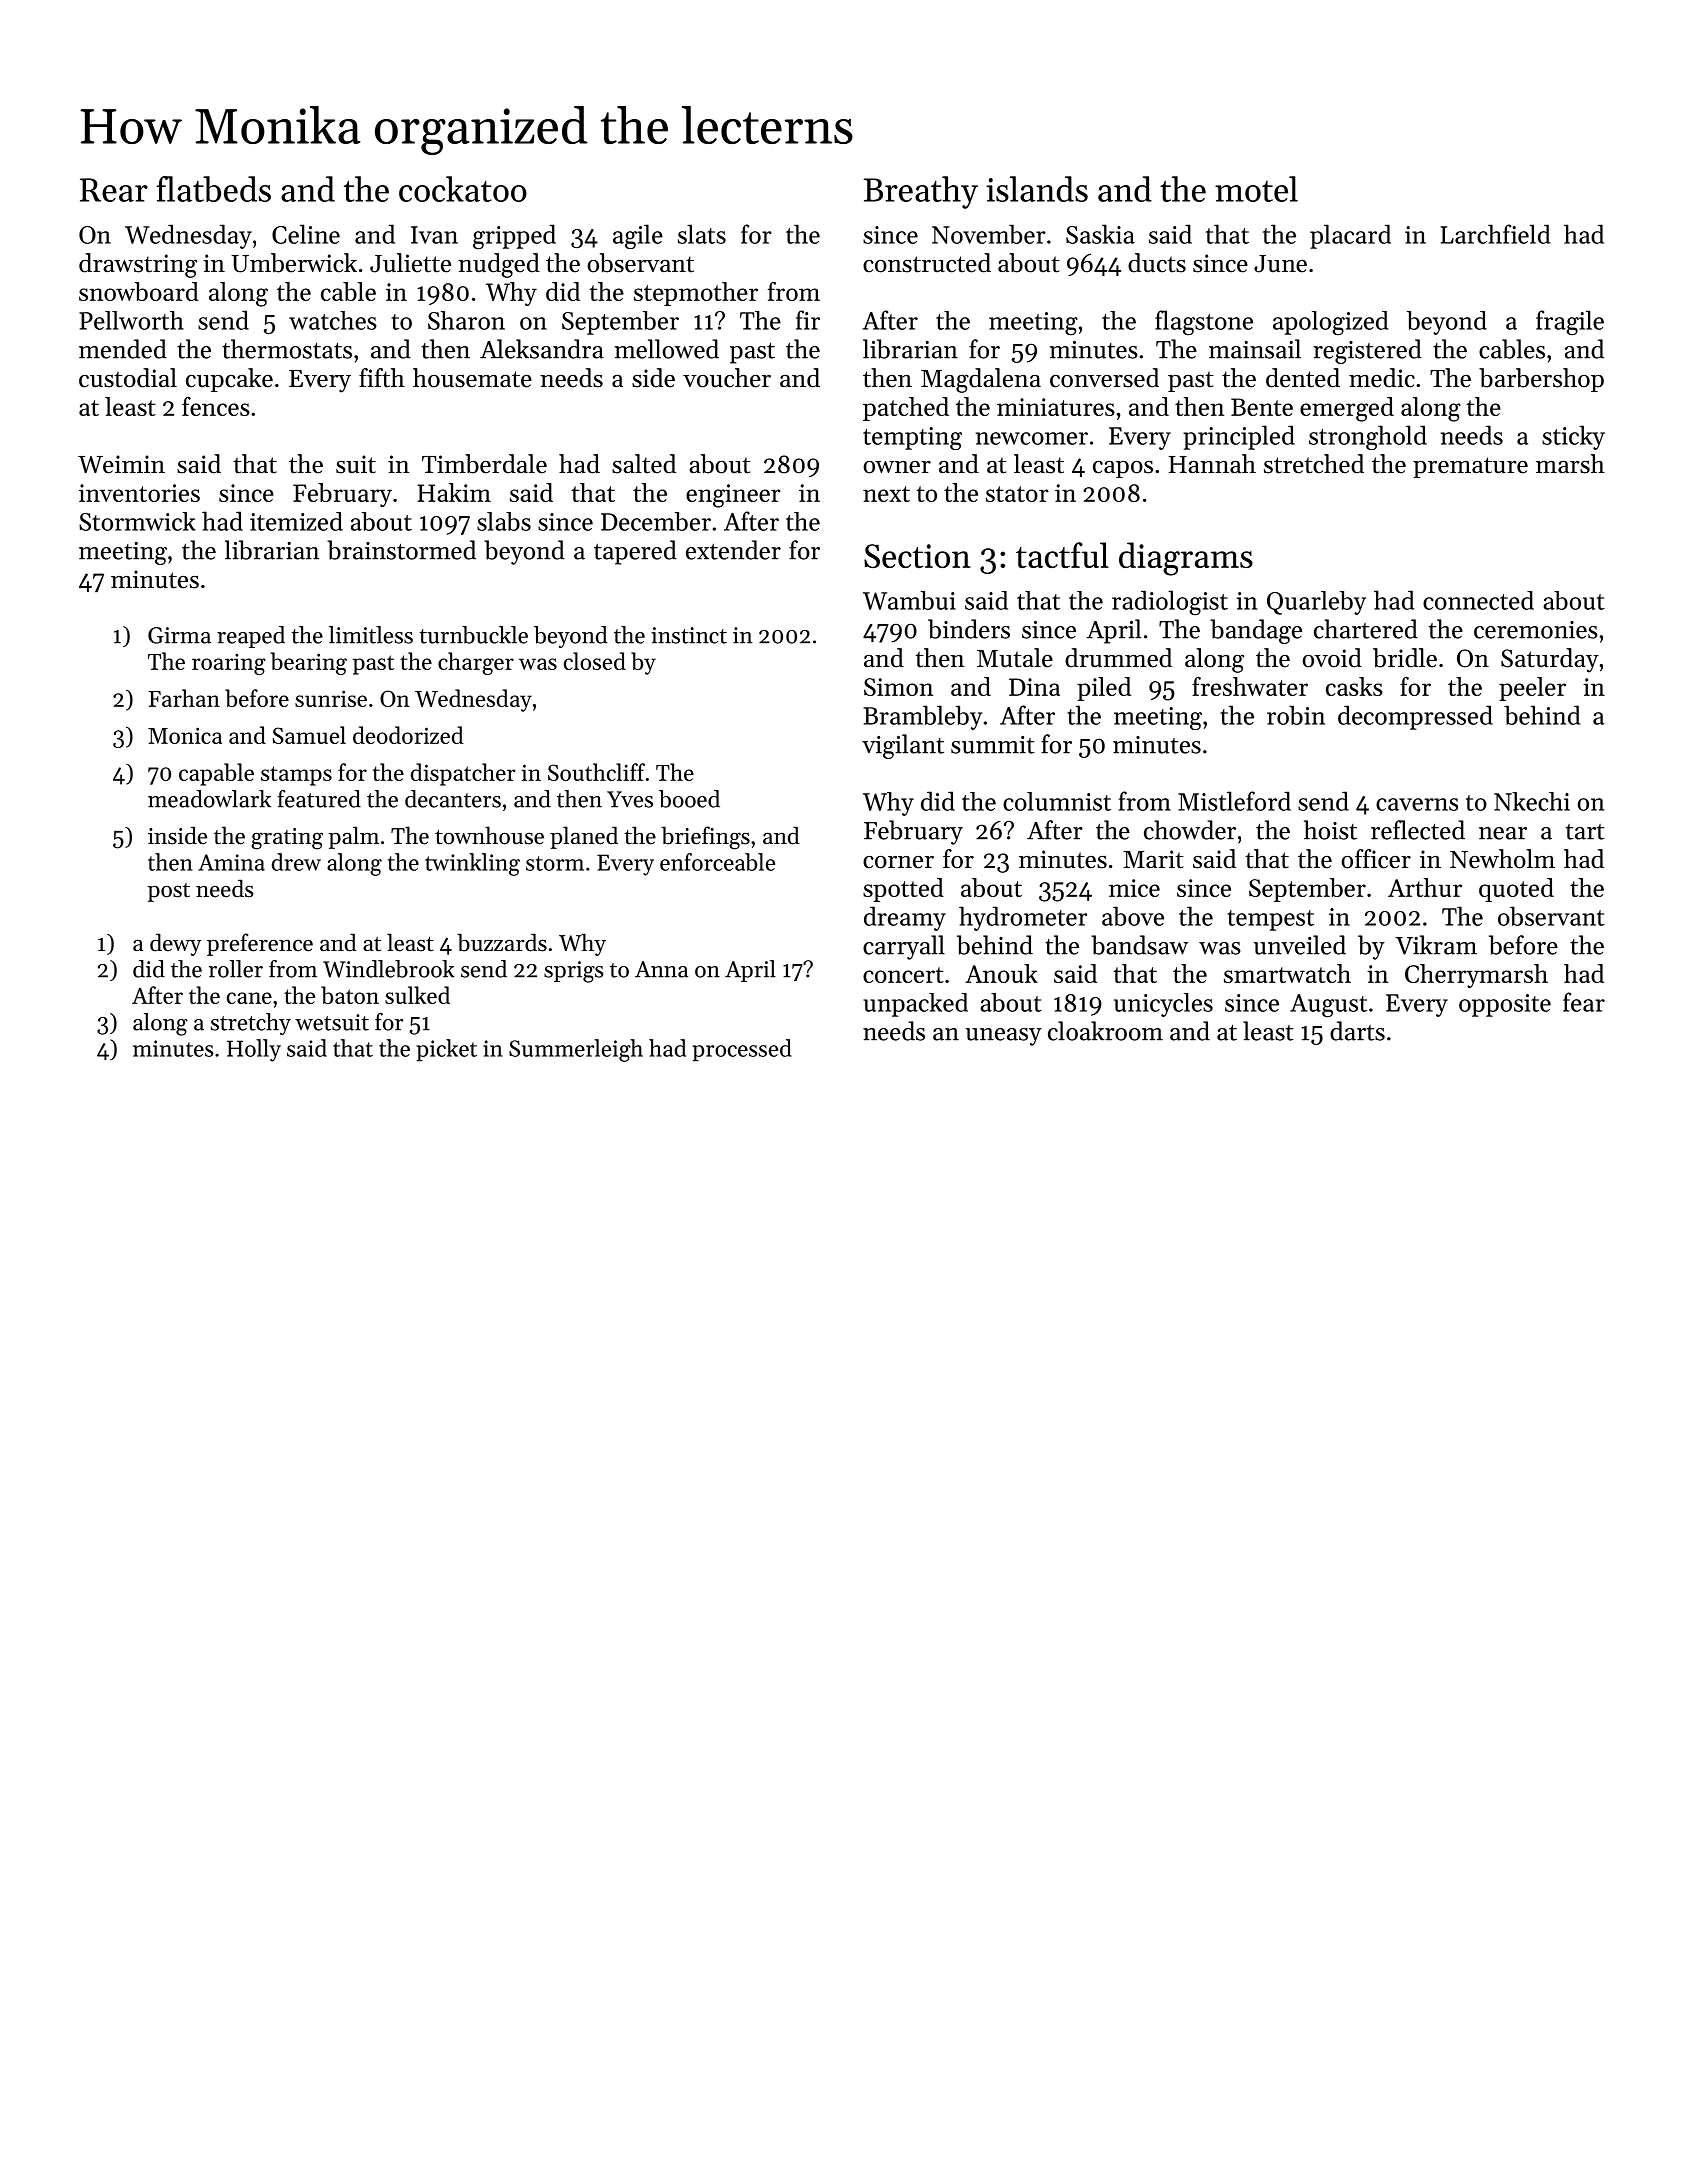  Describe the element at coordinates (138, 265) in the page. I see `drawstring` at that location.
